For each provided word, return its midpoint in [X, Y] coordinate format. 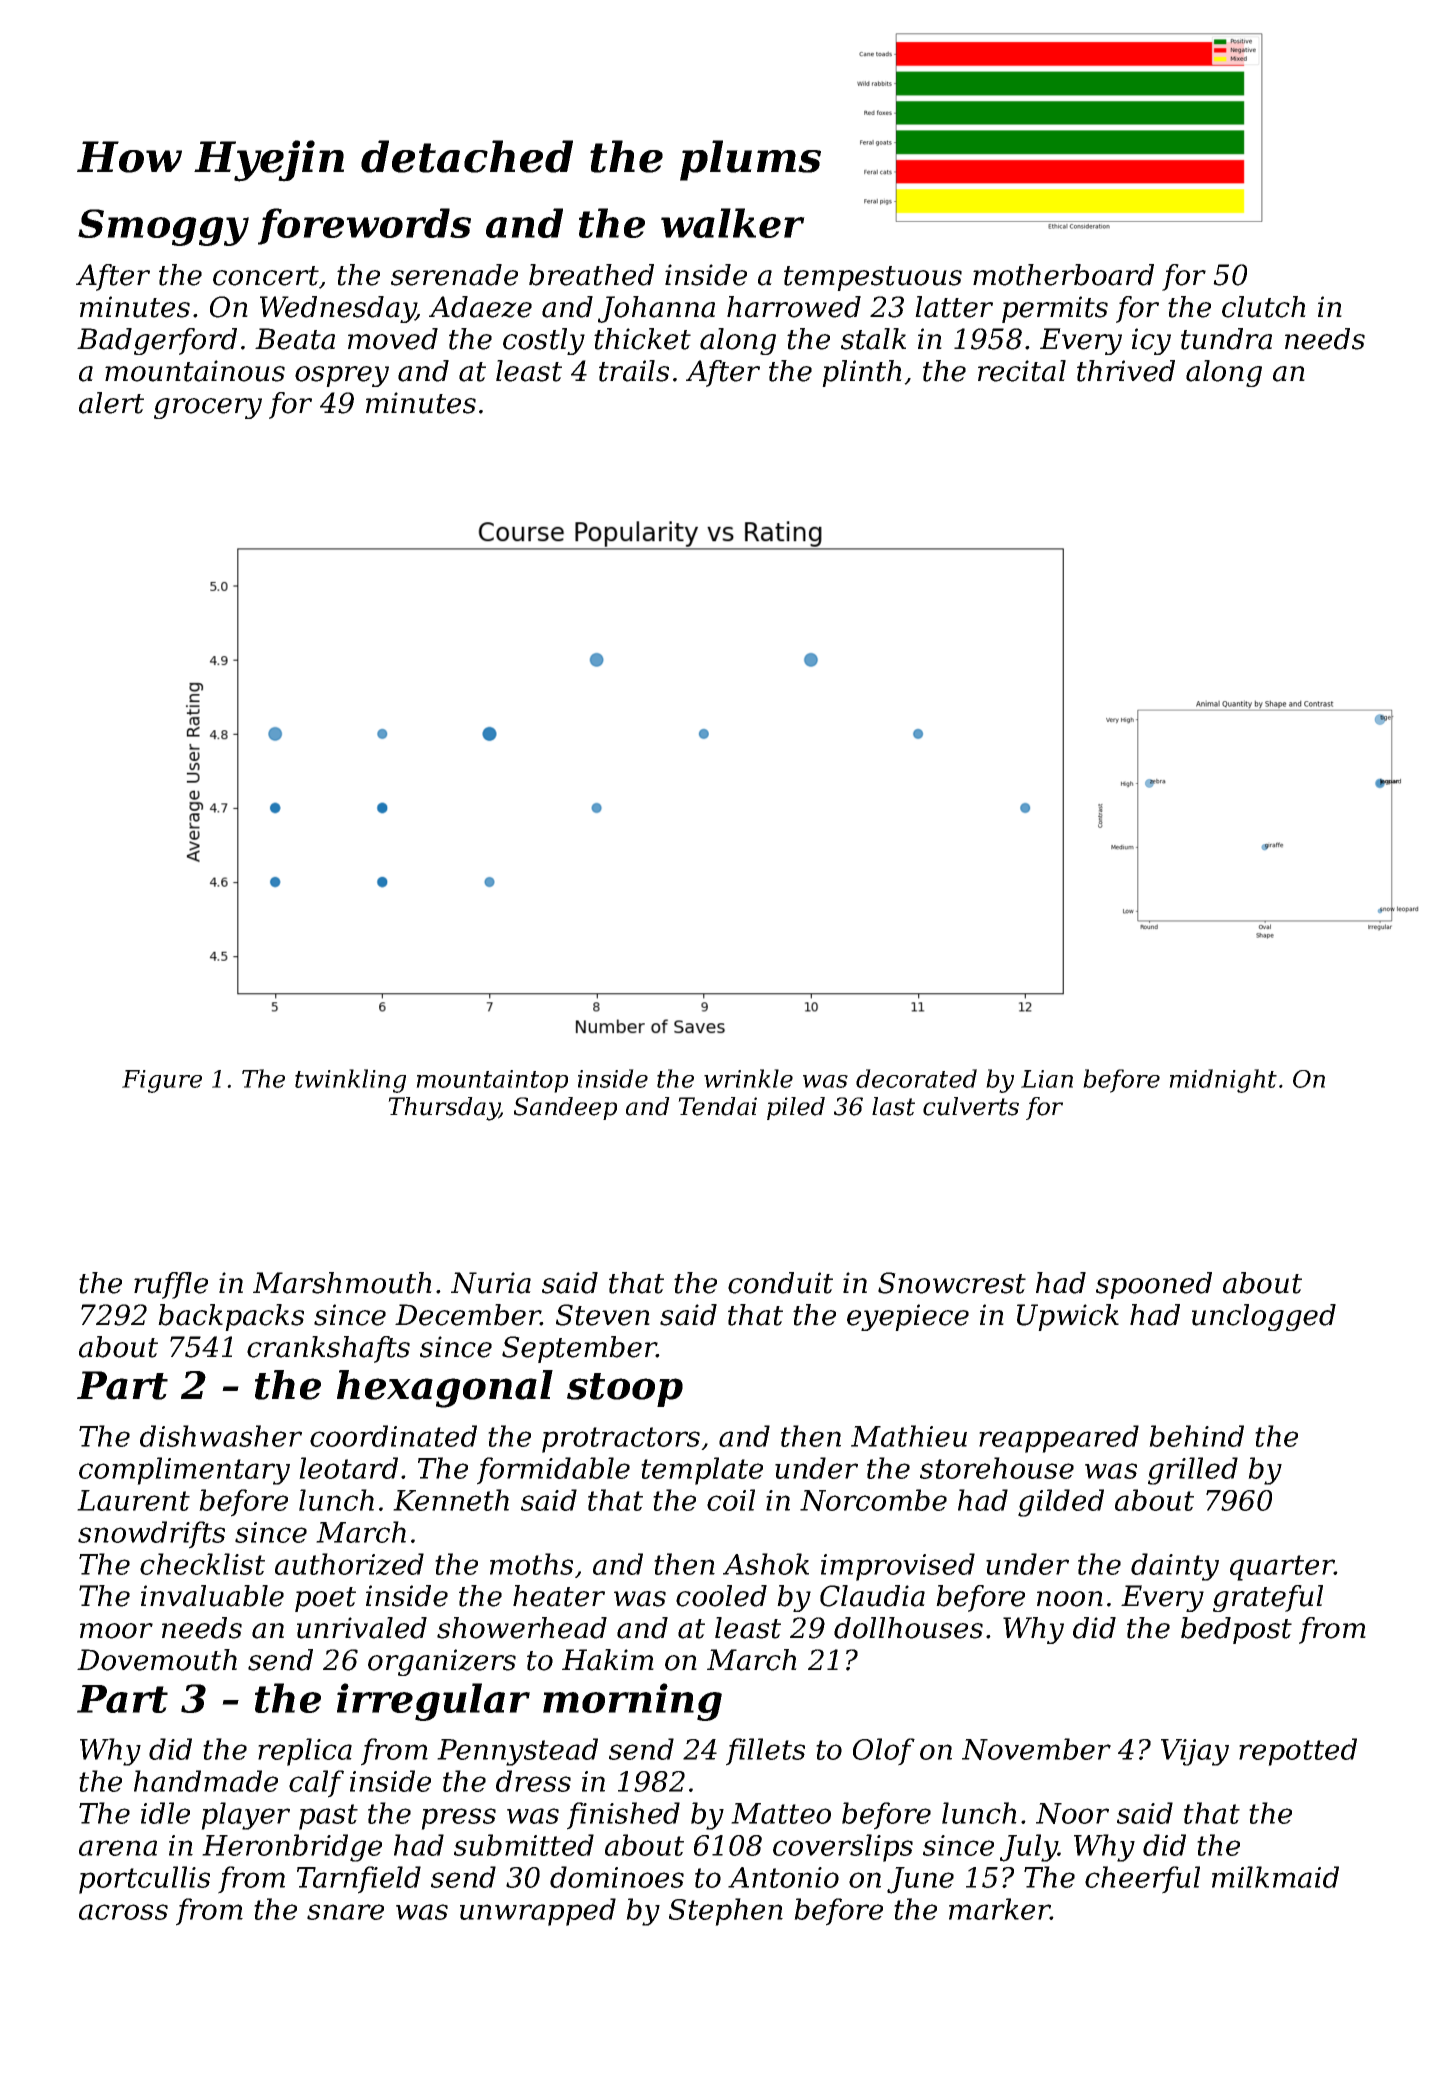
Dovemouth [157, 1660]
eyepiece [908, 1317]
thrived [1126, 371]
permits [1055, 309]
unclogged [1264, 1317]
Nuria [491, 1283]
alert [111, 403]
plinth [862, 373]
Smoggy [163, 227]
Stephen [726, 1912]
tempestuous [873, 278]
